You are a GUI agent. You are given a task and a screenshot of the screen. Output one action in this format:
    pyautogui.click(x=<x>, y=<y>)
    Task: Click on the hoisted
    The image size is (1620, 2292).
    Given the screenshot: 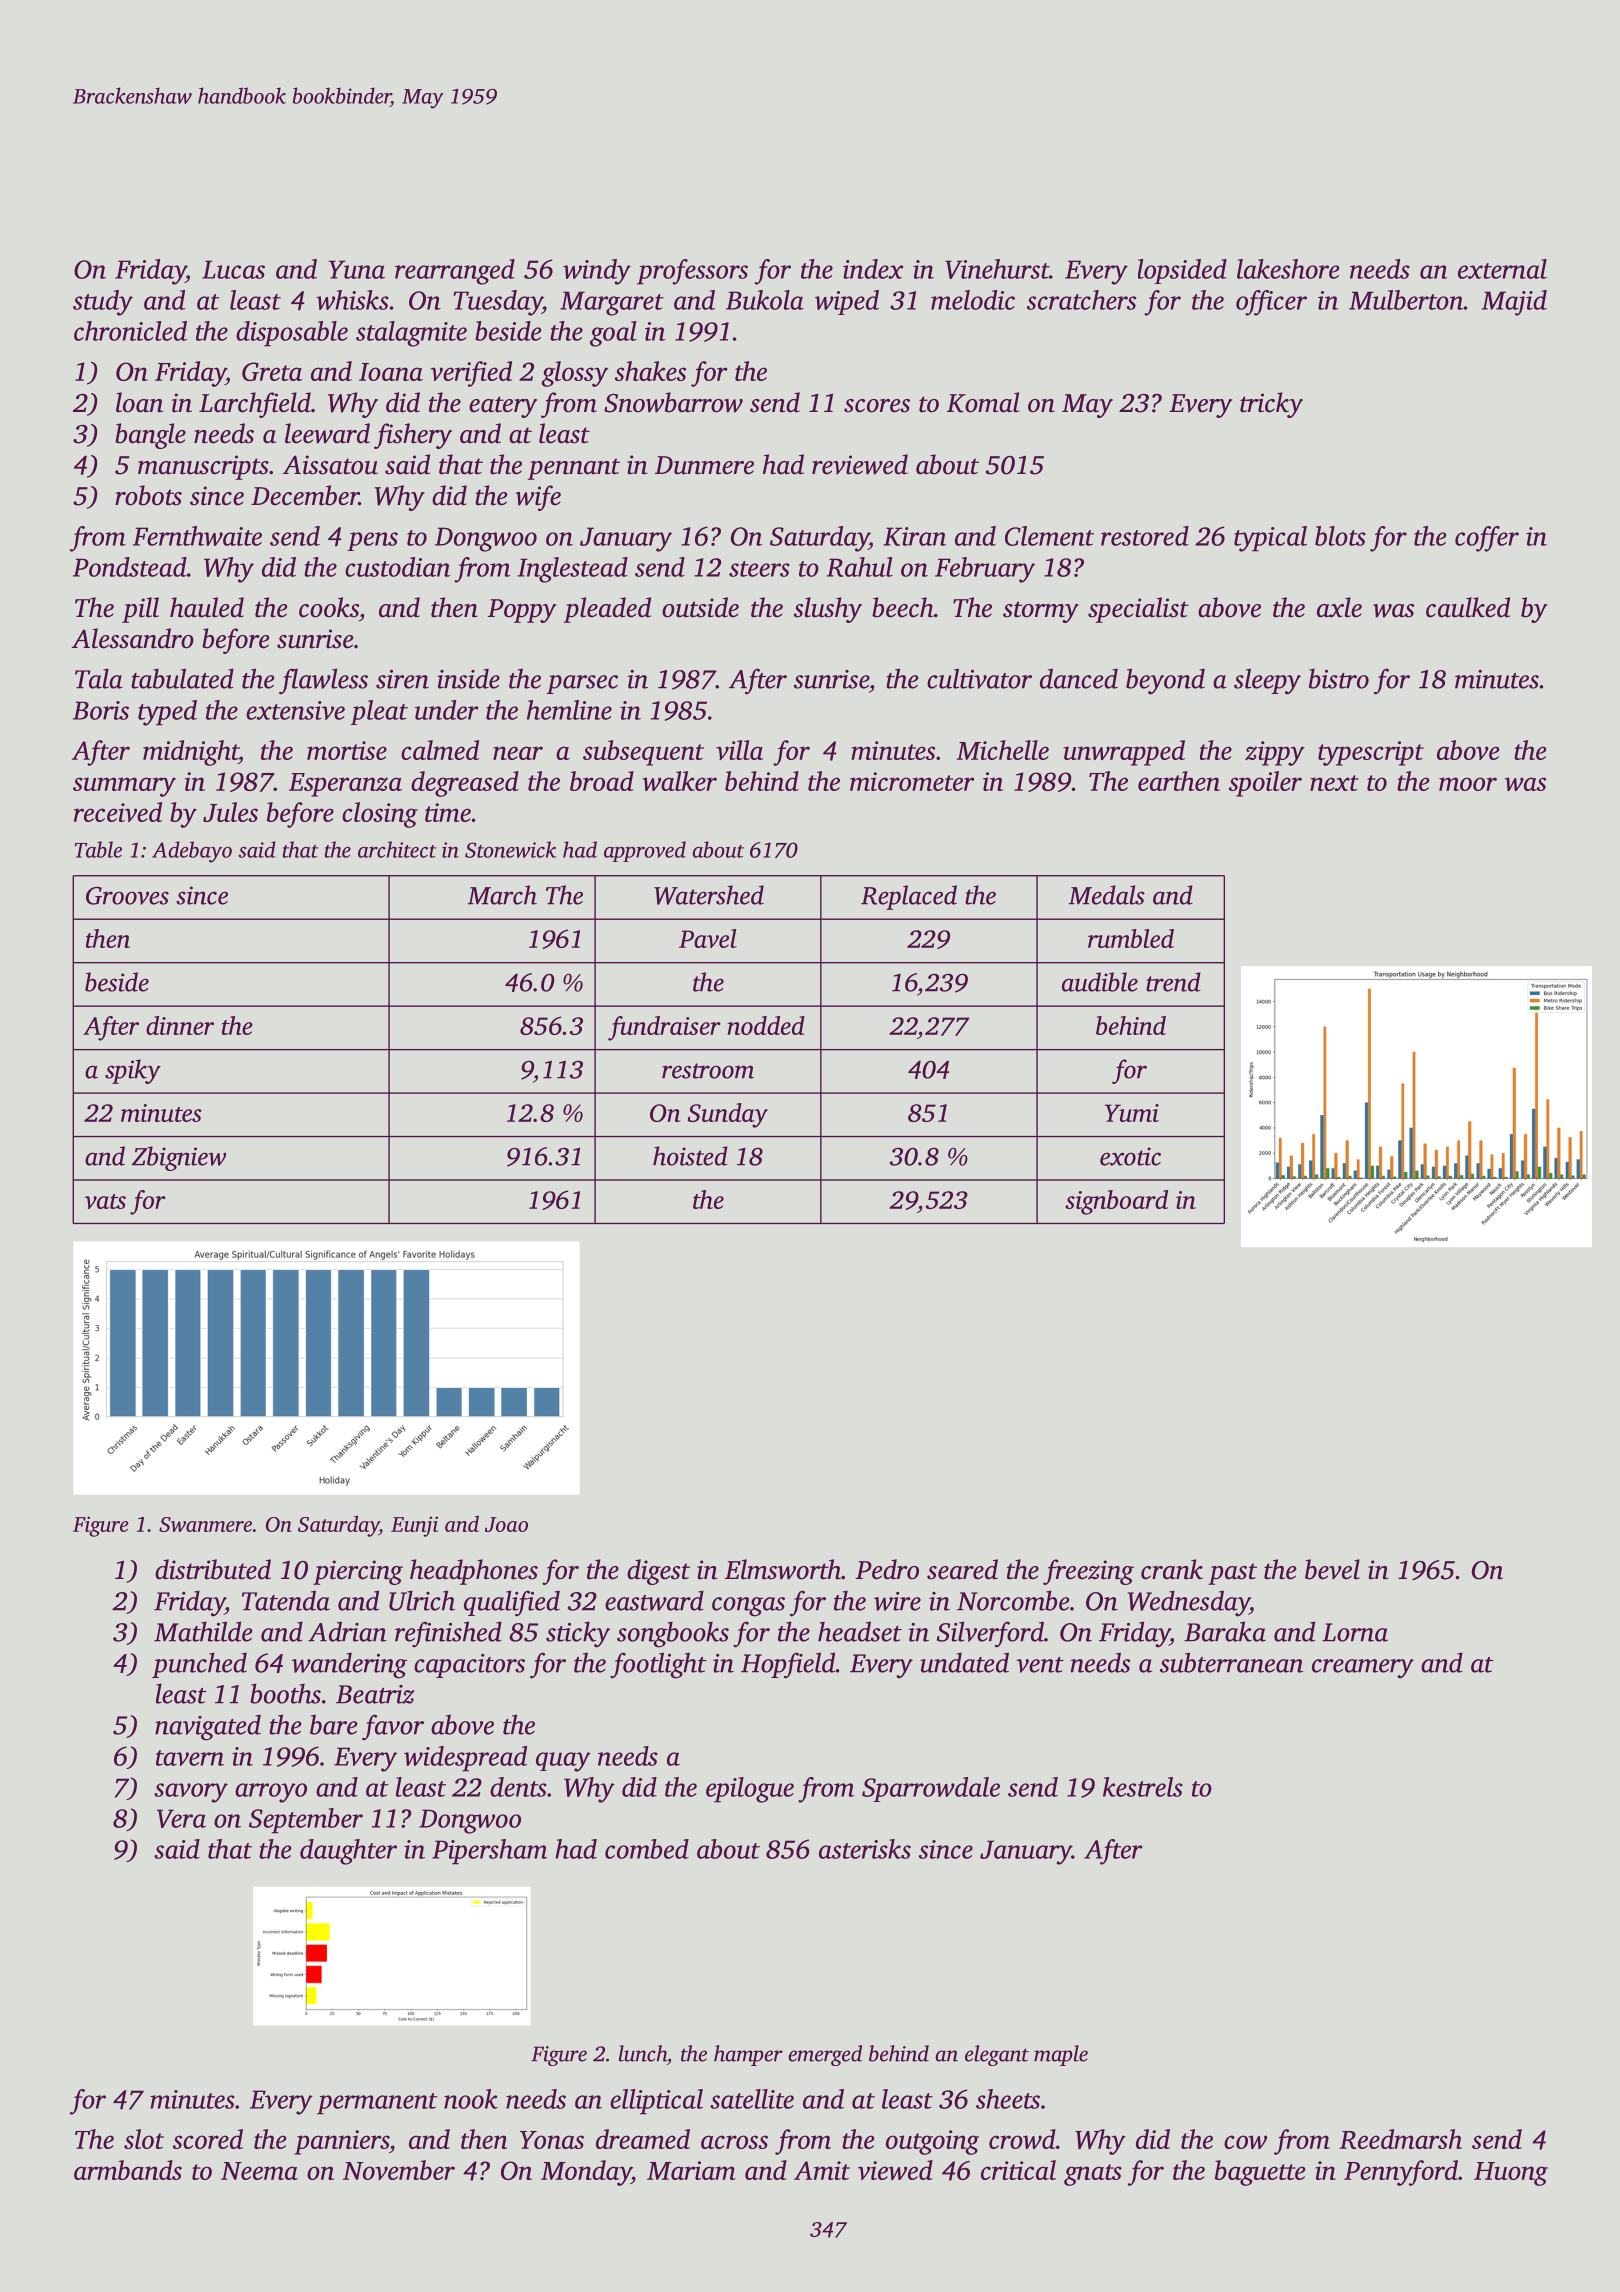 What is the action you would take?
    pyautogui.click(x=690, y=1156)
